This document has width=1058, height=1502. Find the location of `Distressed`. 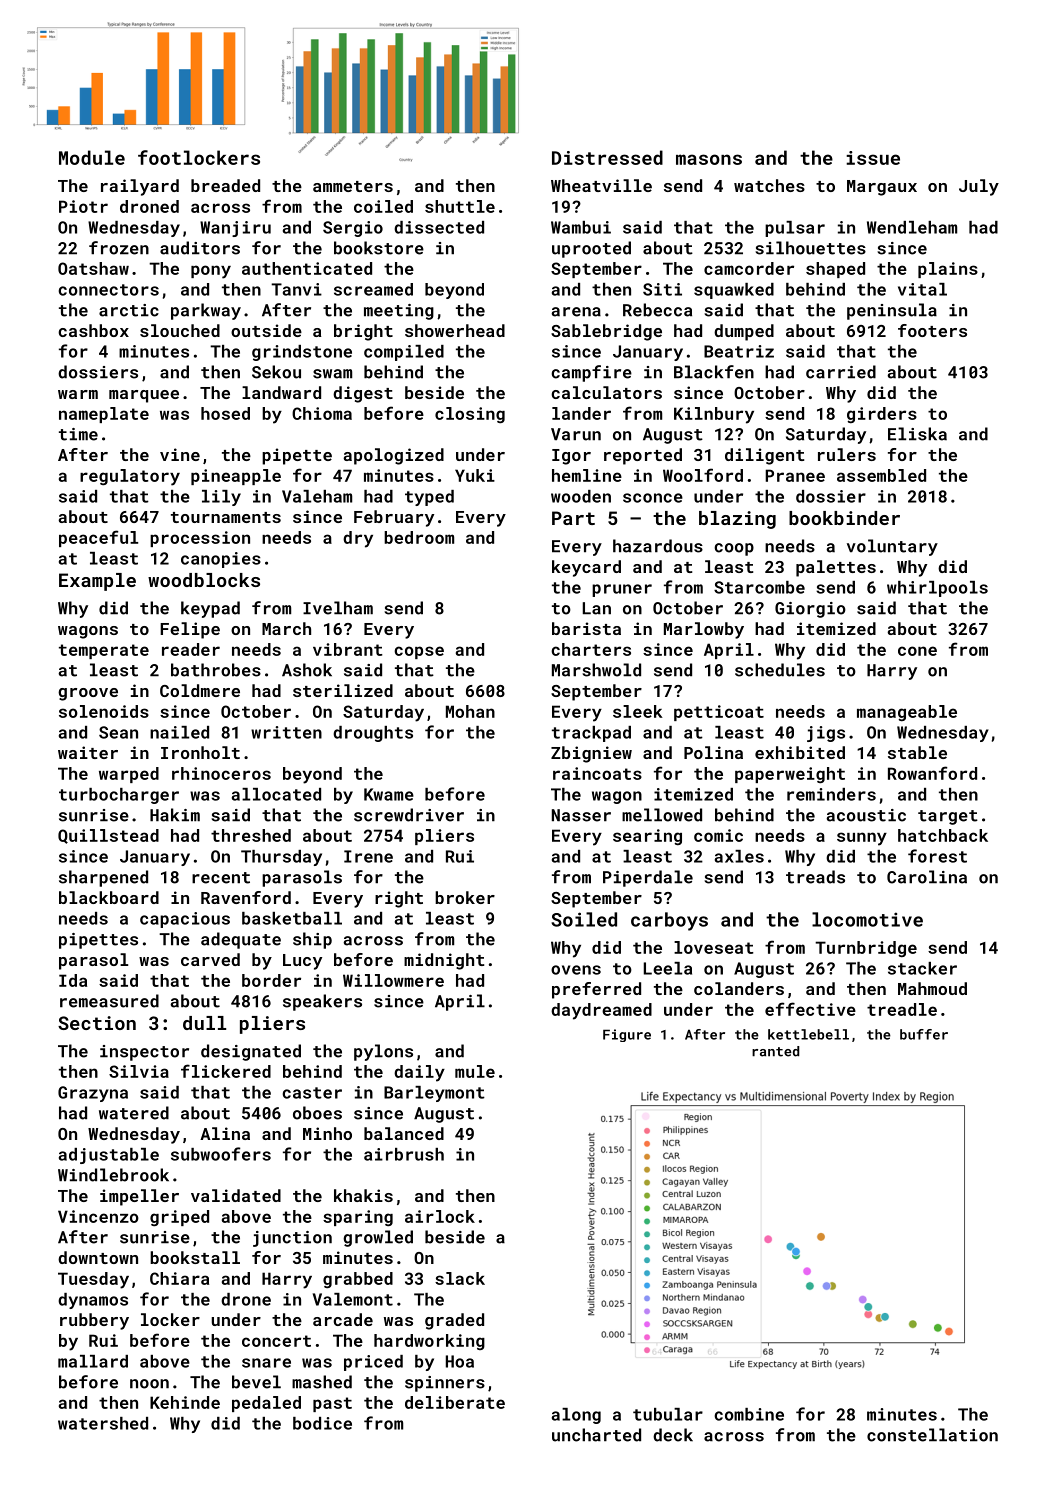

Distressed is located at coordinates (607, 157).
